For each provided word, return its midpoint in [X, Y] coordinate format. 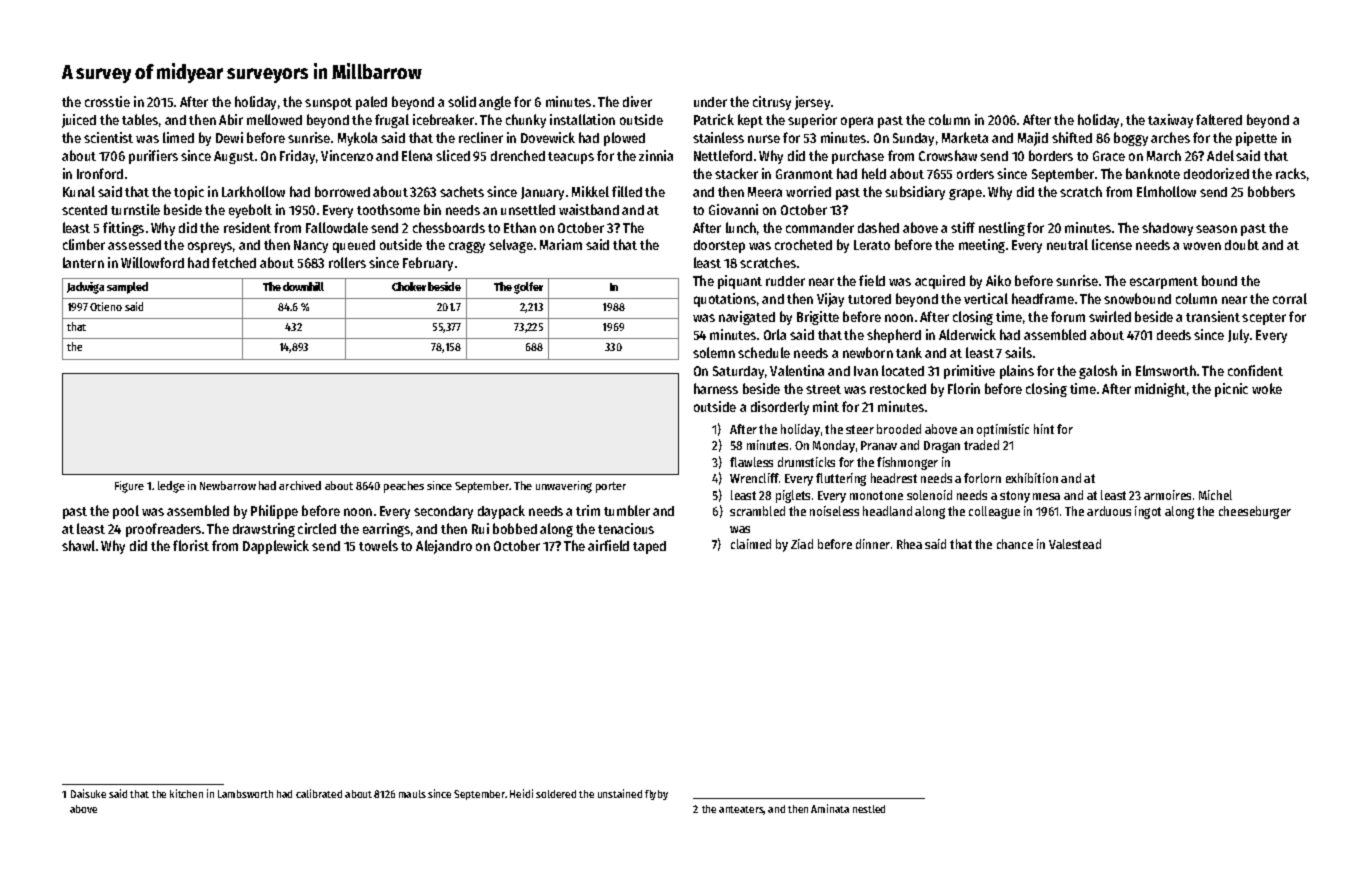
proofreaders [163, 530]
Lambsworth [245, 794]
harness [716, 388]
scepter [1264, 319]
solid [462, 101]
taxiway [1170, 121]
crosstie [107, 101]
